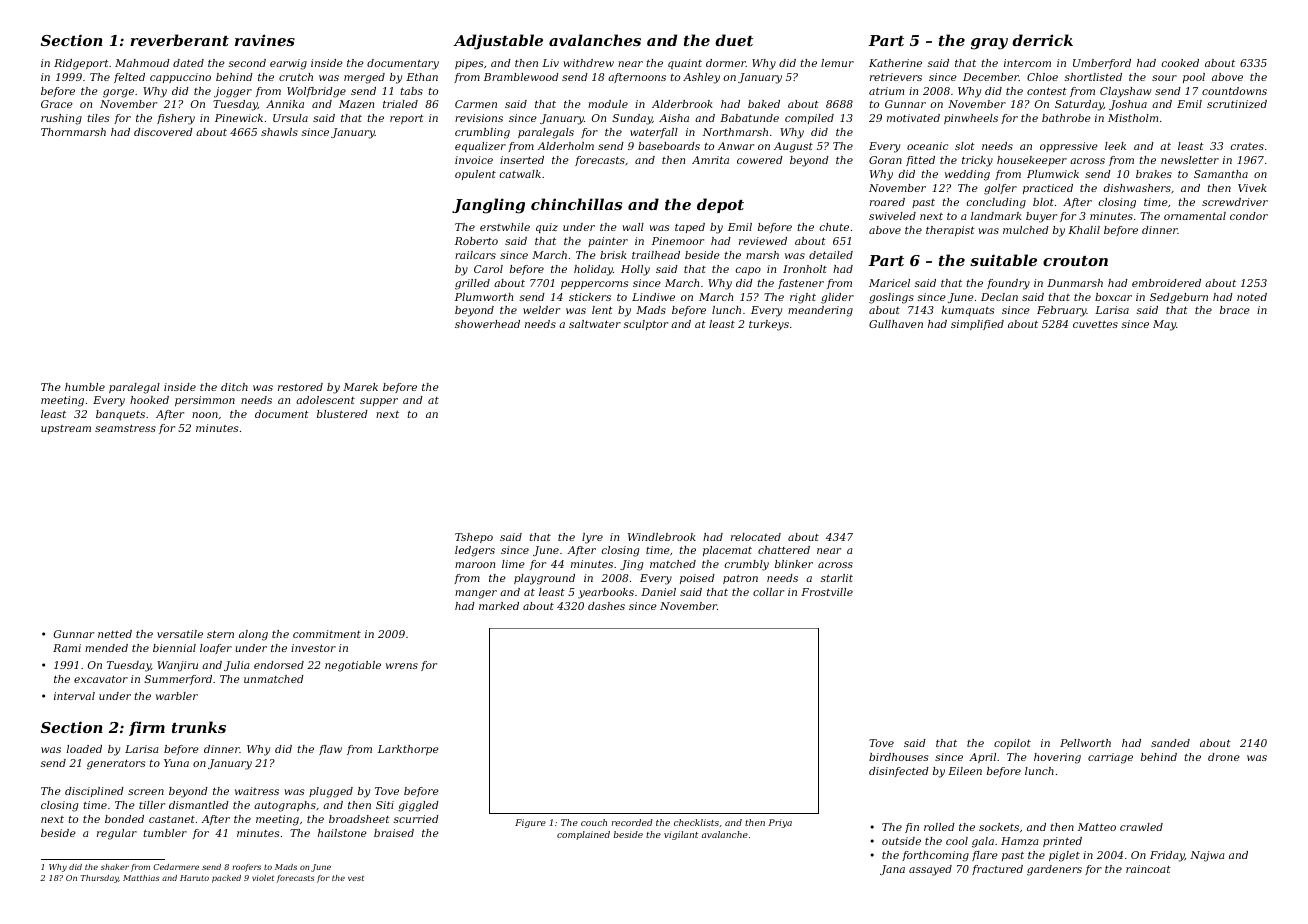 Image resolution: width=1308 pixels, height=924 pixels. I want to click on ravines, so click(265, 40).
